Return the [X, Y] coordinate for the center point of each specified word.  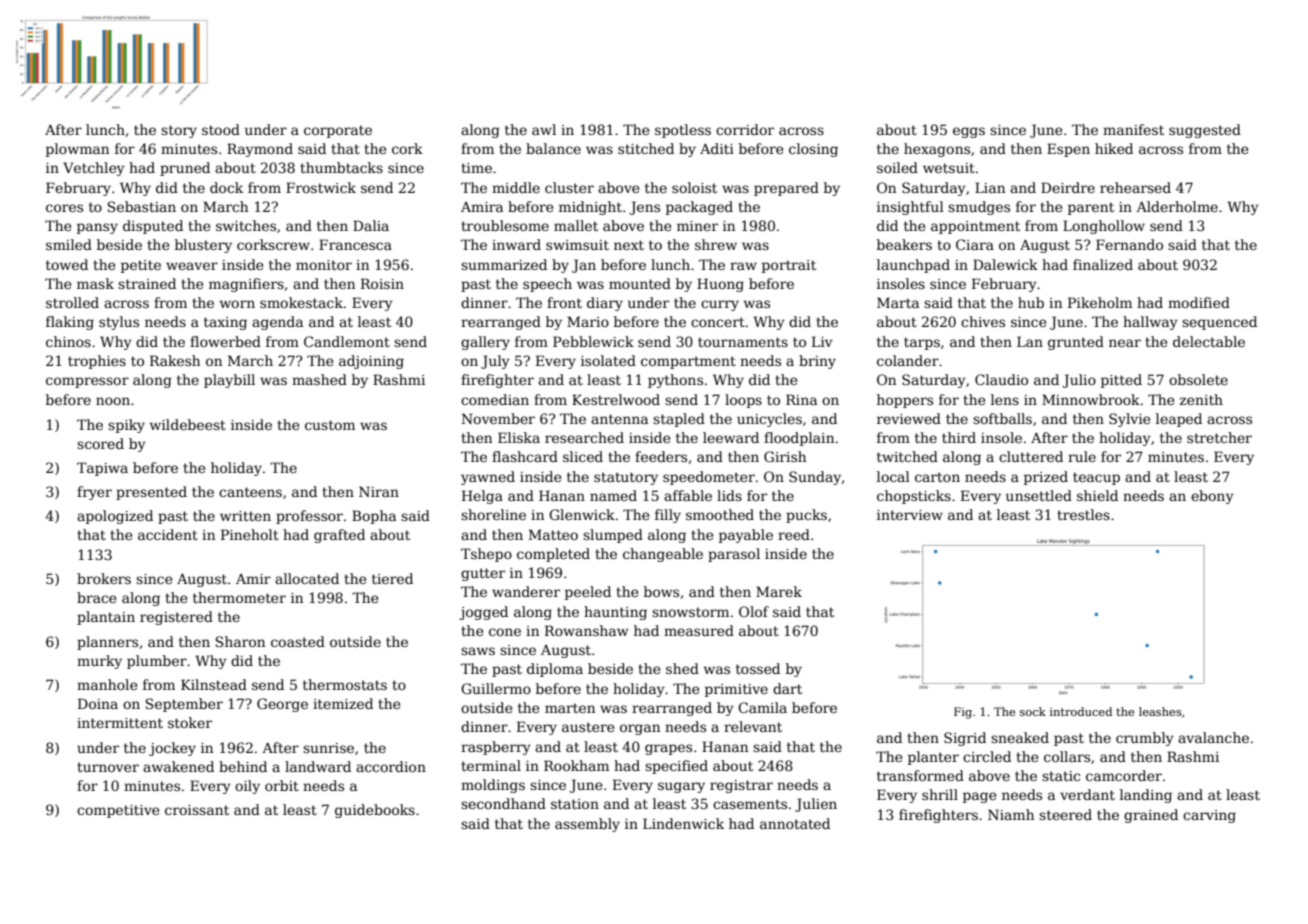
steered [1065, 814]
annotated [795, 823]
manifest [1133, 129]
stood [221, 129]
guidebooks [375, 811]
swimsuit [577, 245]
